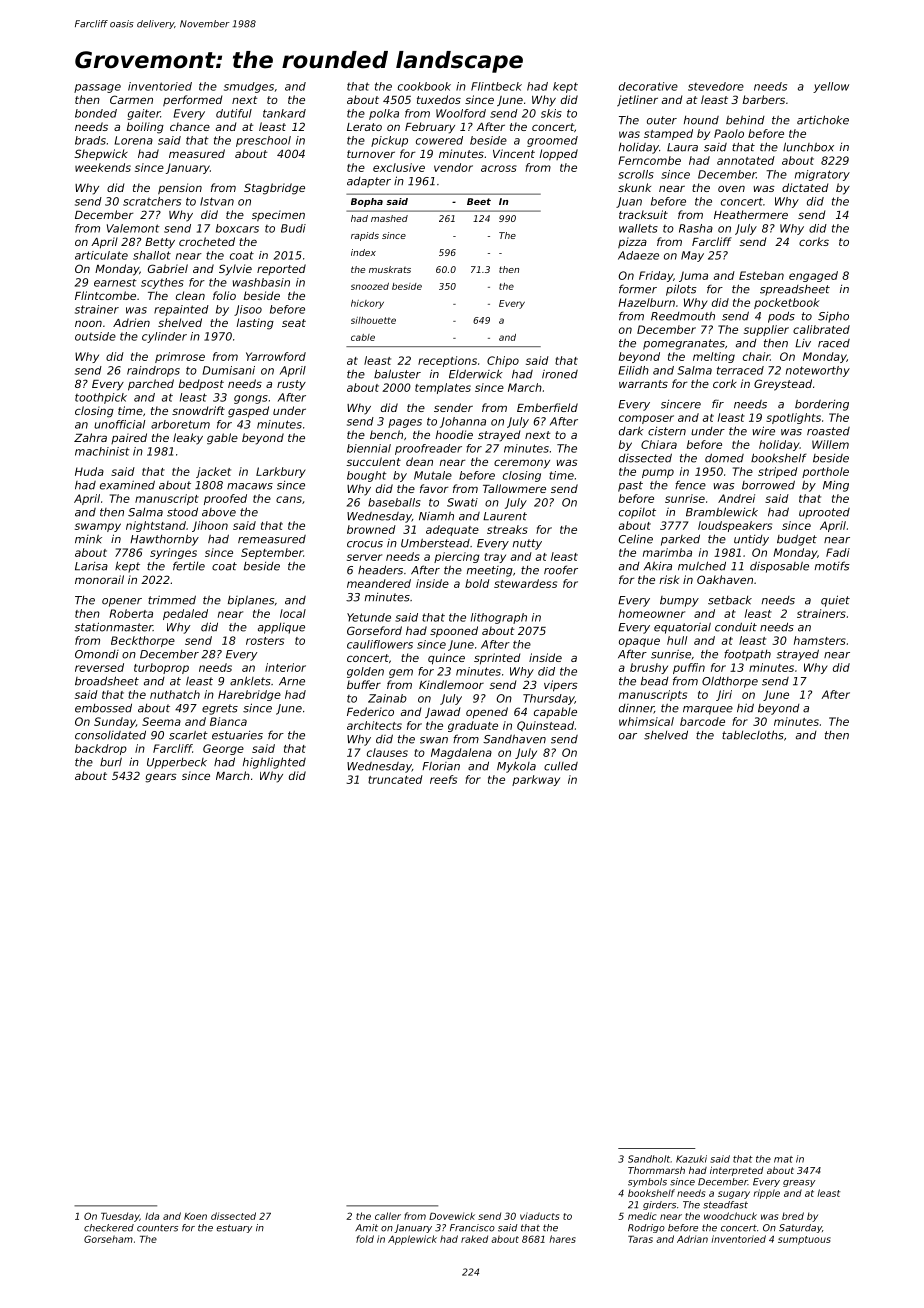 This document has height=1308, width=924. What do you see at coordinates (562, 1239) in the document?
I see `hares` at bounding box center [562, 1239].
